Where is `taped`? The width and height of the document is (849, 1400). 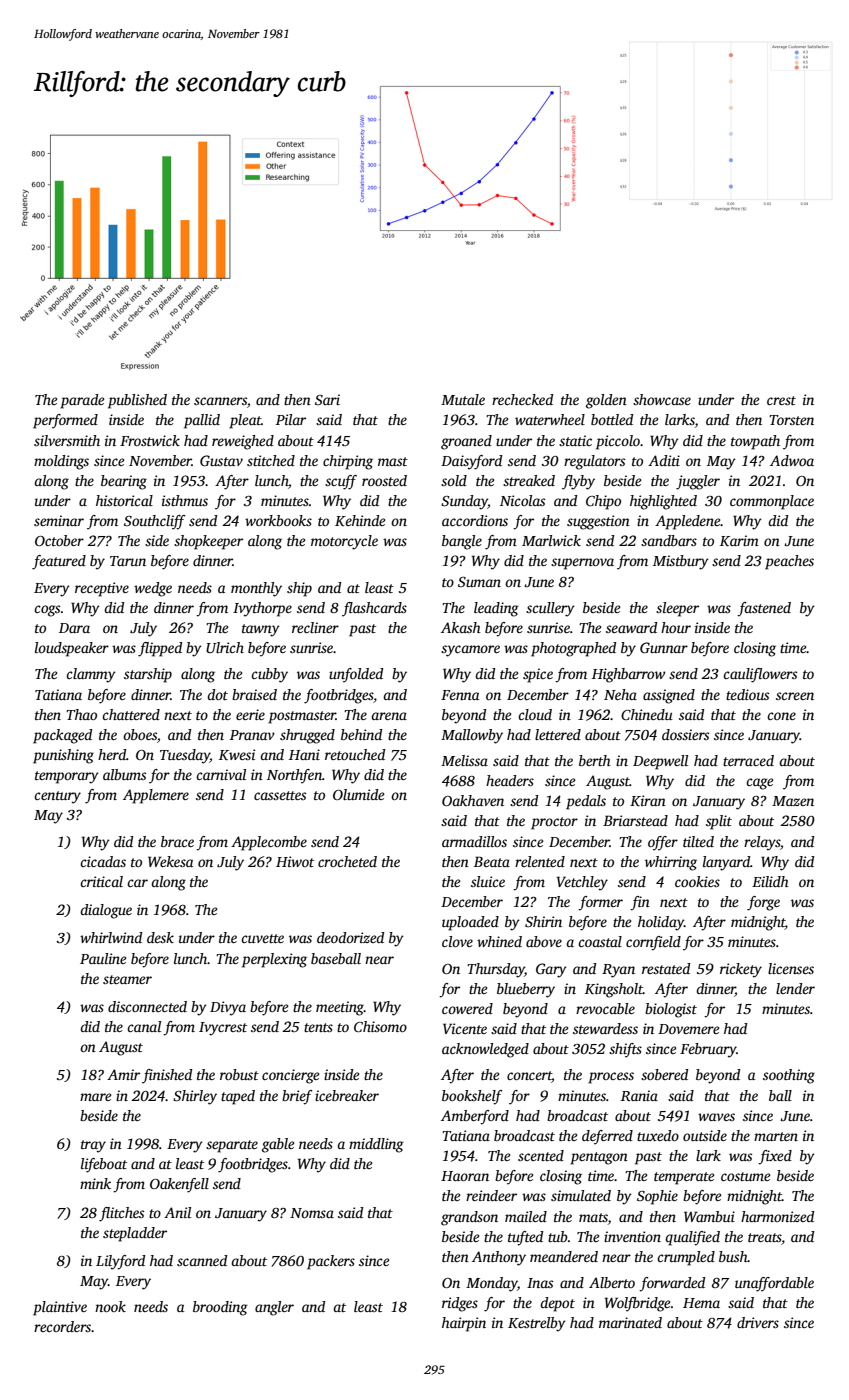
taped is located at coordinates (238, 1097).
